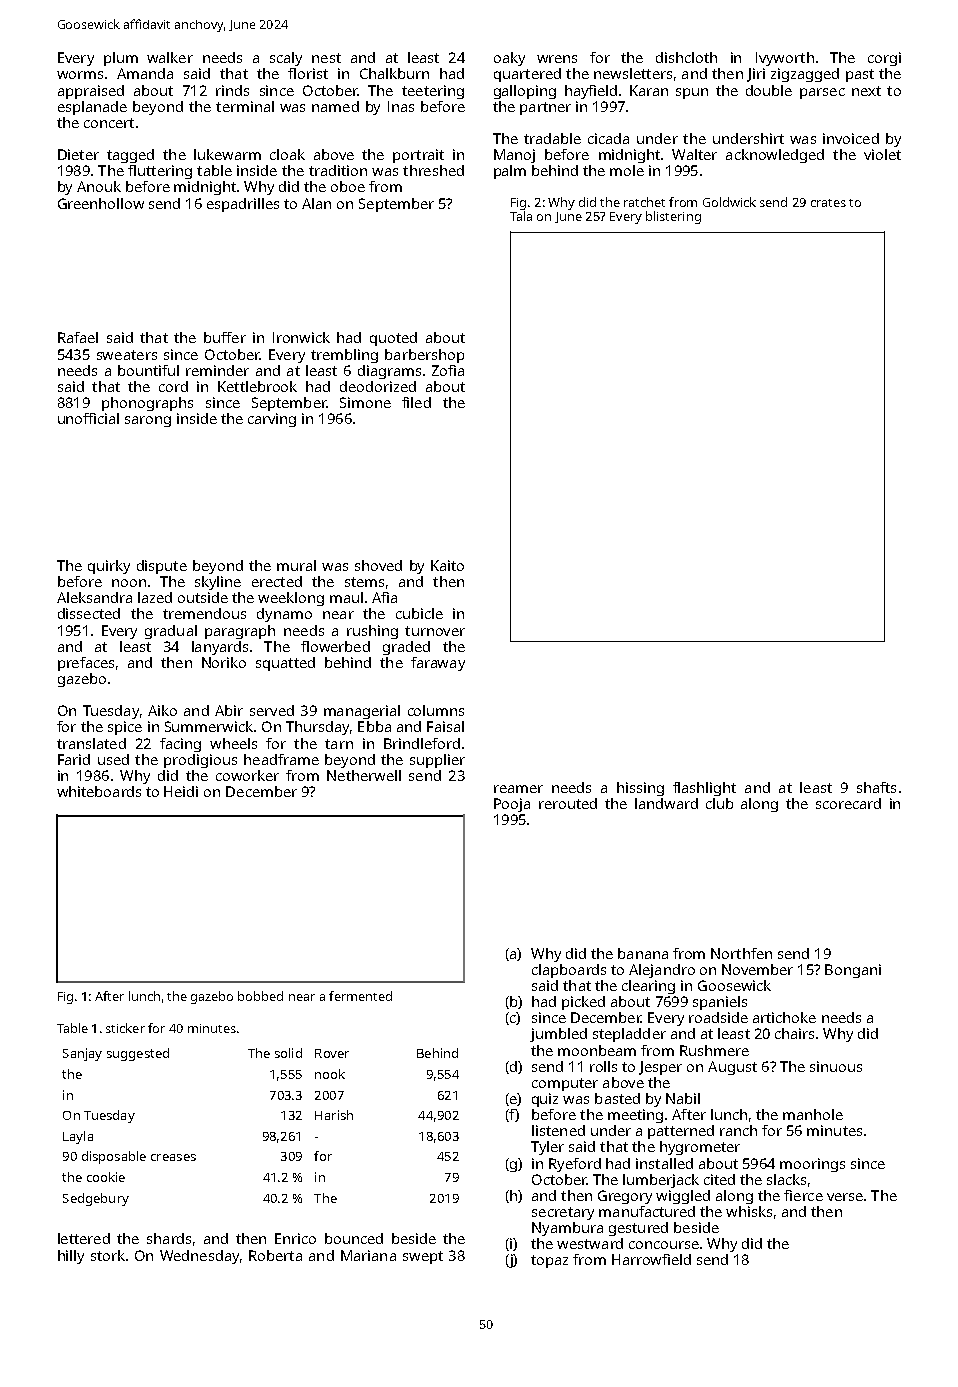  Describe the element at coordinates (521, 216) in the screenshot. I see `Tala` at that location.
